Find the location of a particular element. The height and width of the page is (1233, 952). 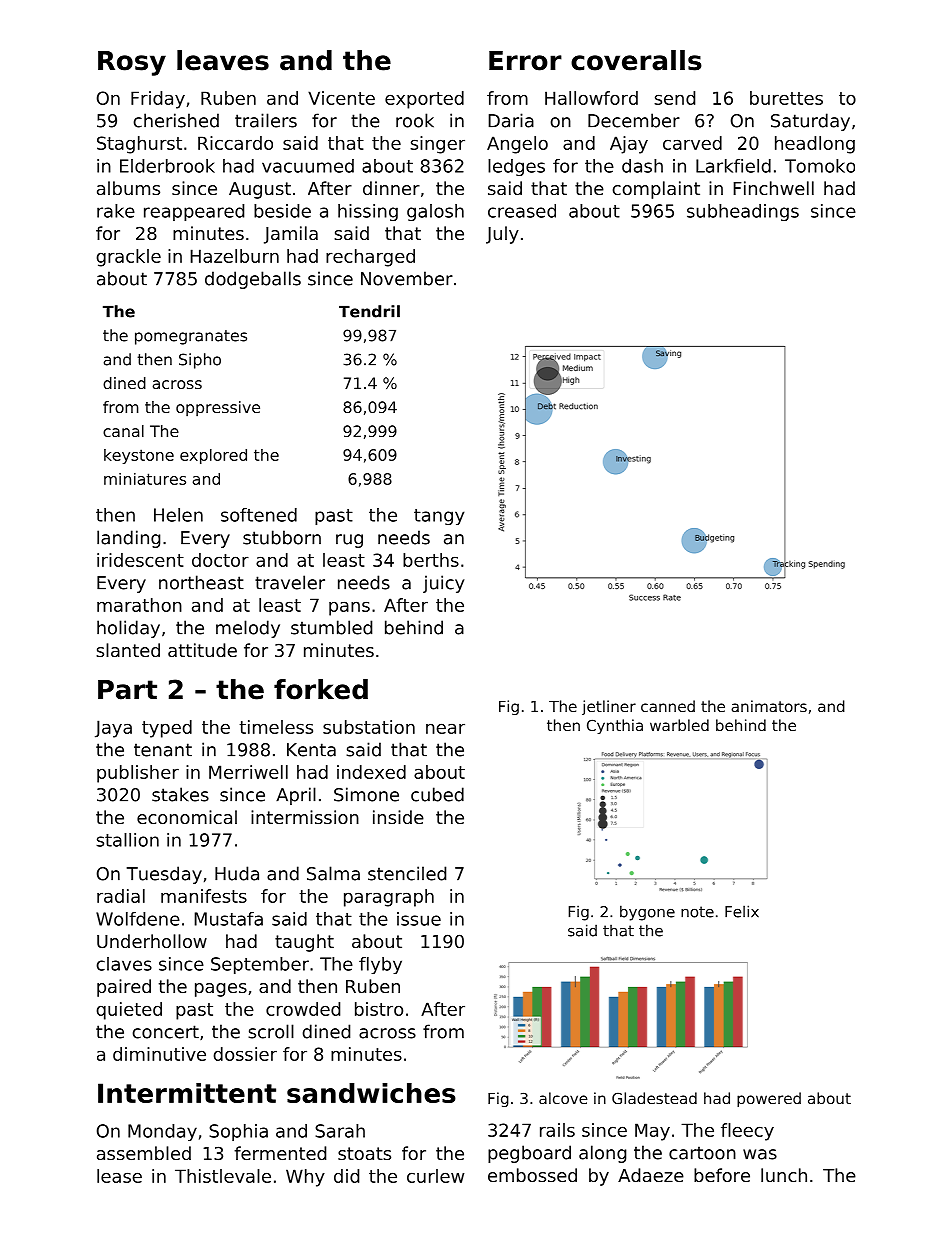

stubborn is located at coordinates (282, 537).
